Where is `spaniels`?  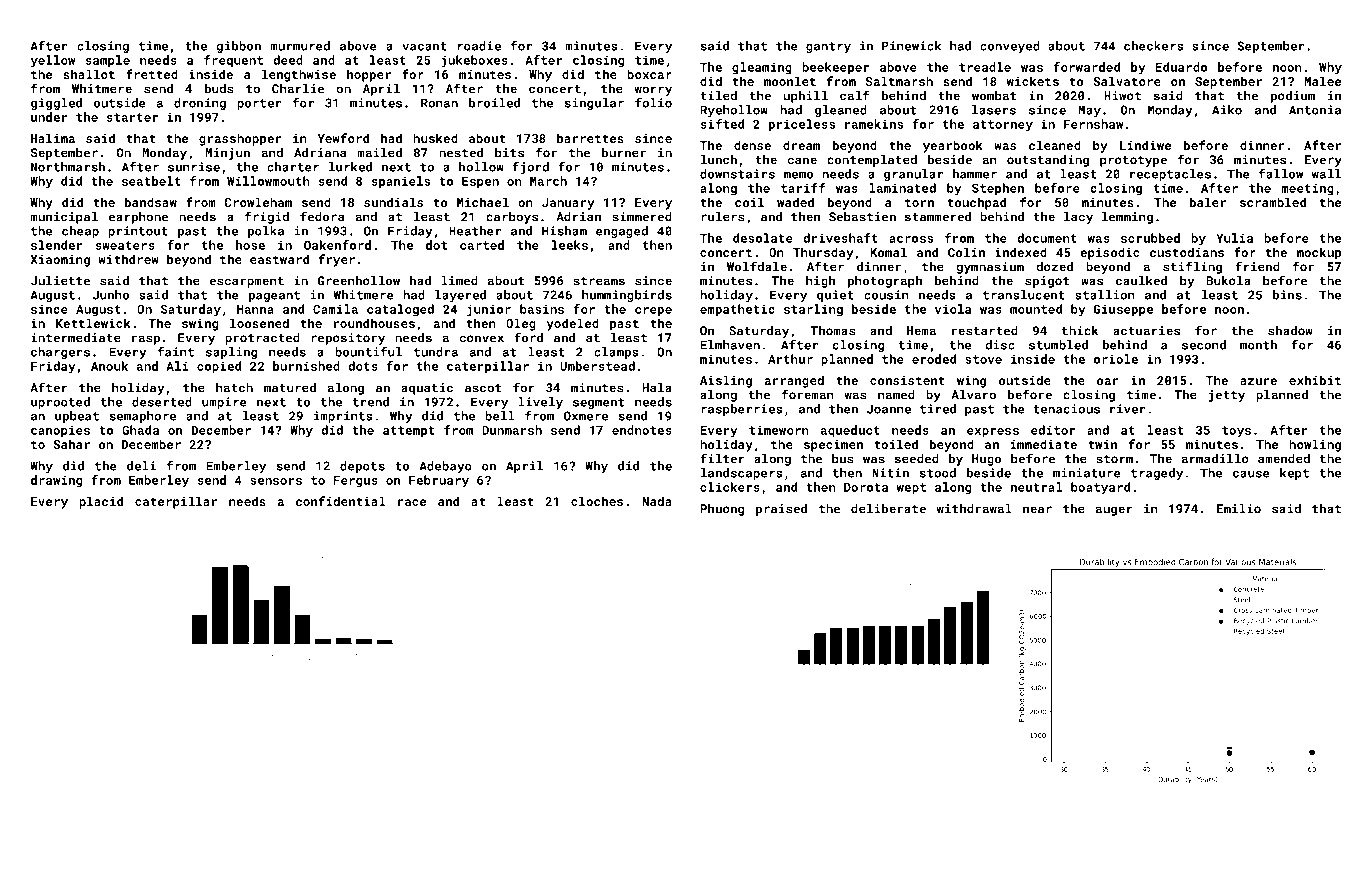 spaniels is located at coordinates (401, 182).
